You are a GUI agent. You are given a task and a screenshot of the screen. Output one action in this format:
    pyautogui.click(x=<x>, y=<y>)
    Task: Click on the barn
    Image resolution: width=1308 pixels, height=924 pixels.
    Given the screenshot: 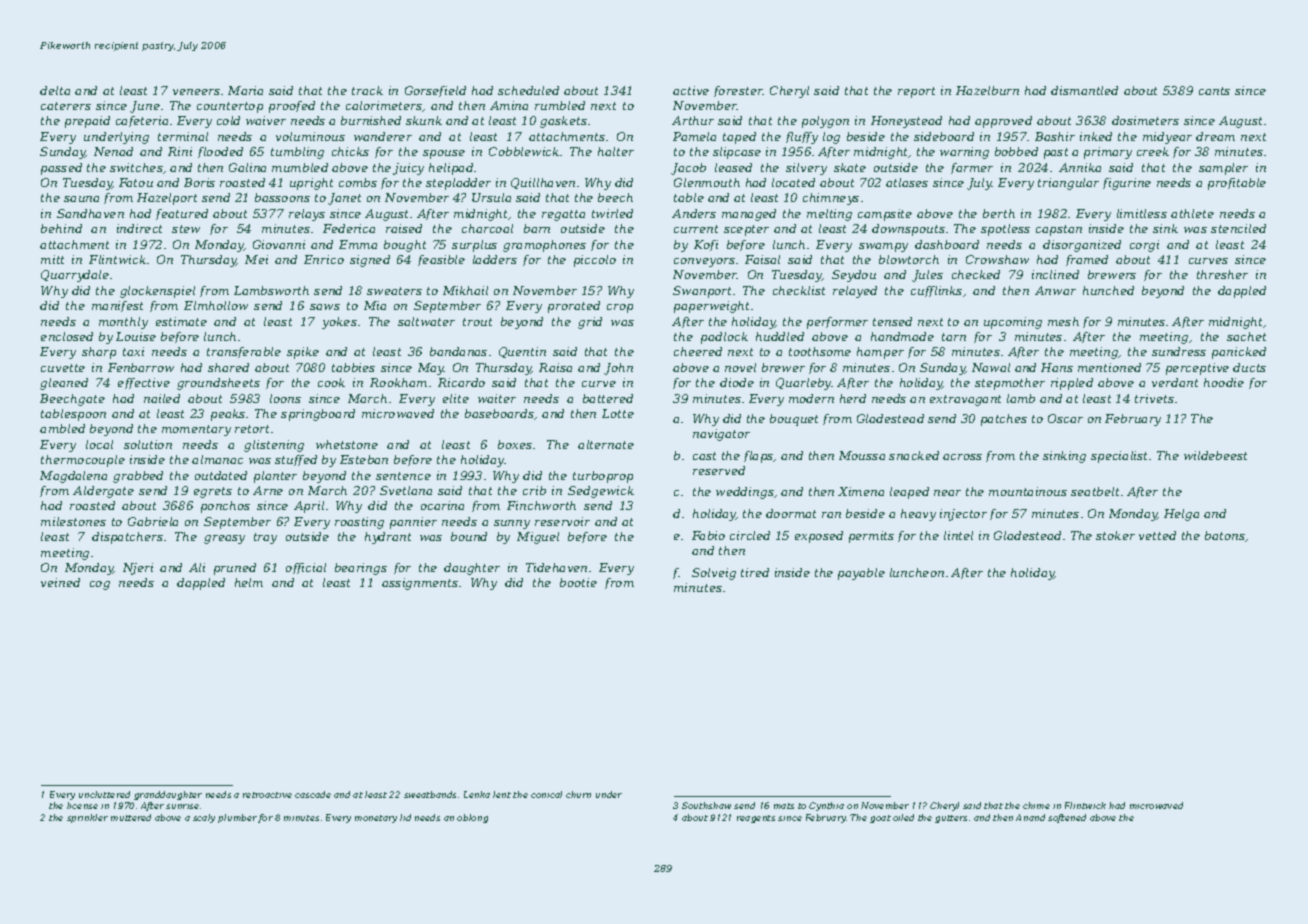 What is the action you would take?
    pyautogui.click(x=537, y=228)
